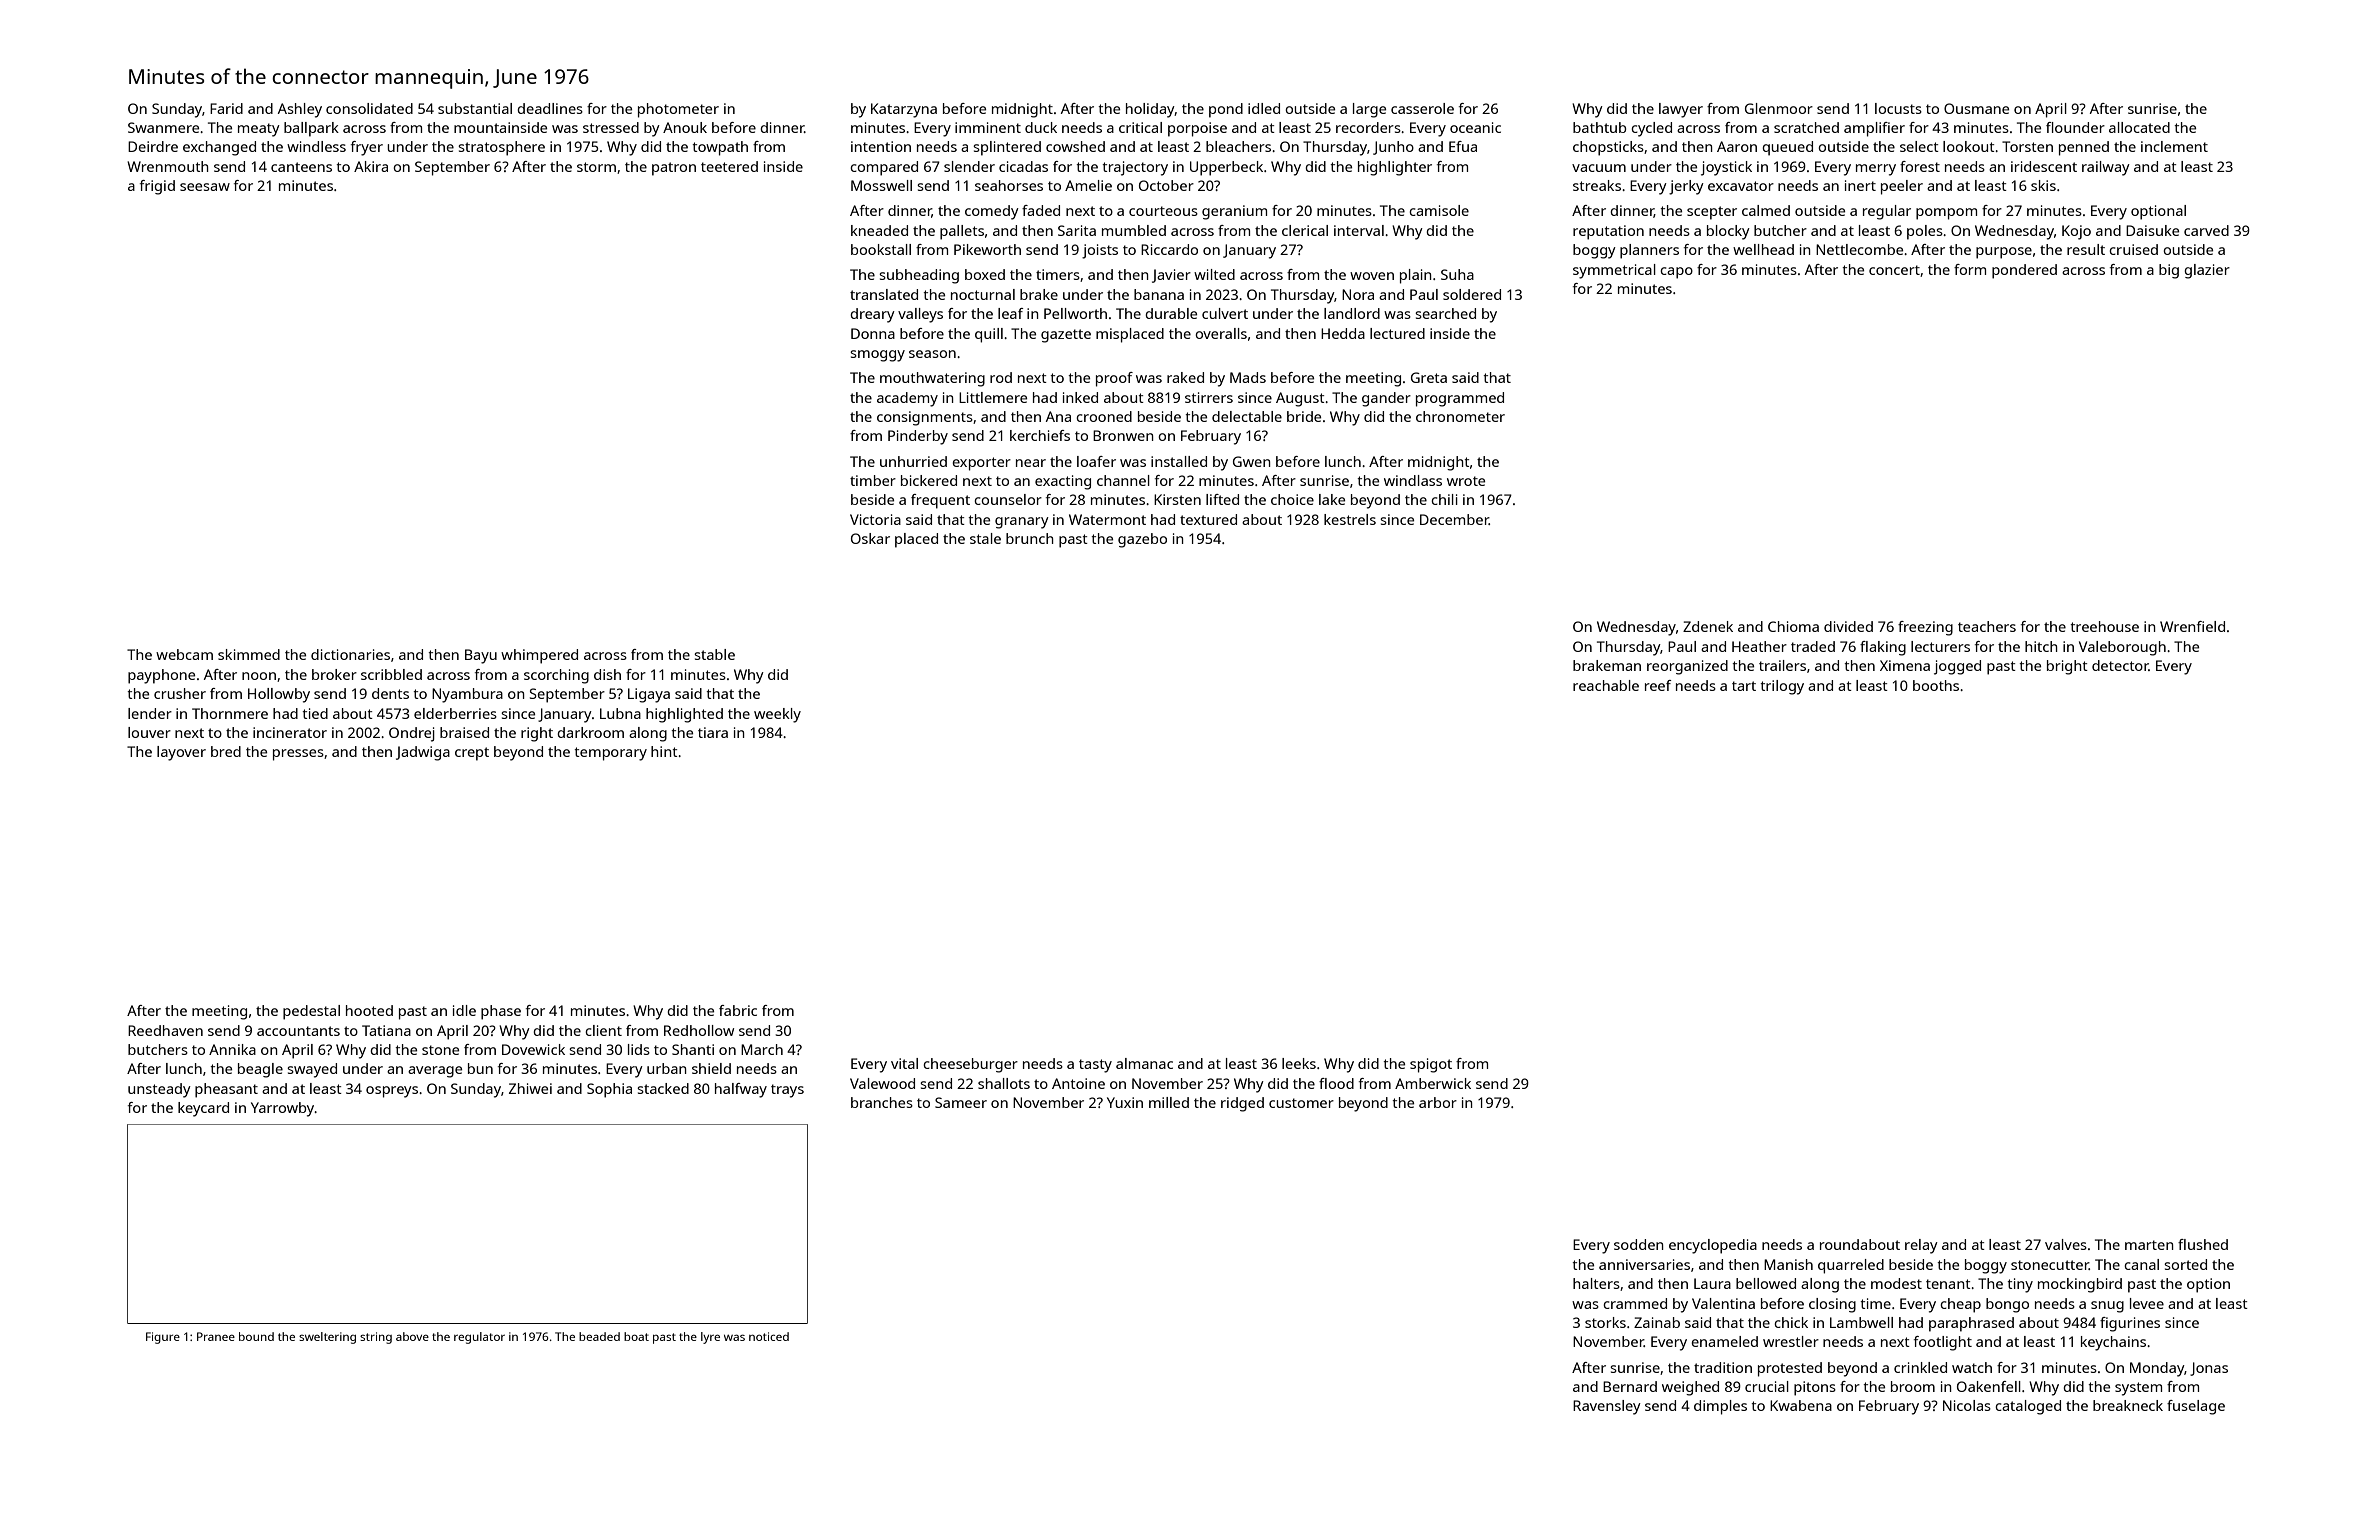 Image resolution: width=2380 pixels, height=1540 pixels. Describe the element at coordinates (157, 187) in the image. I see `frigid` at that location.
